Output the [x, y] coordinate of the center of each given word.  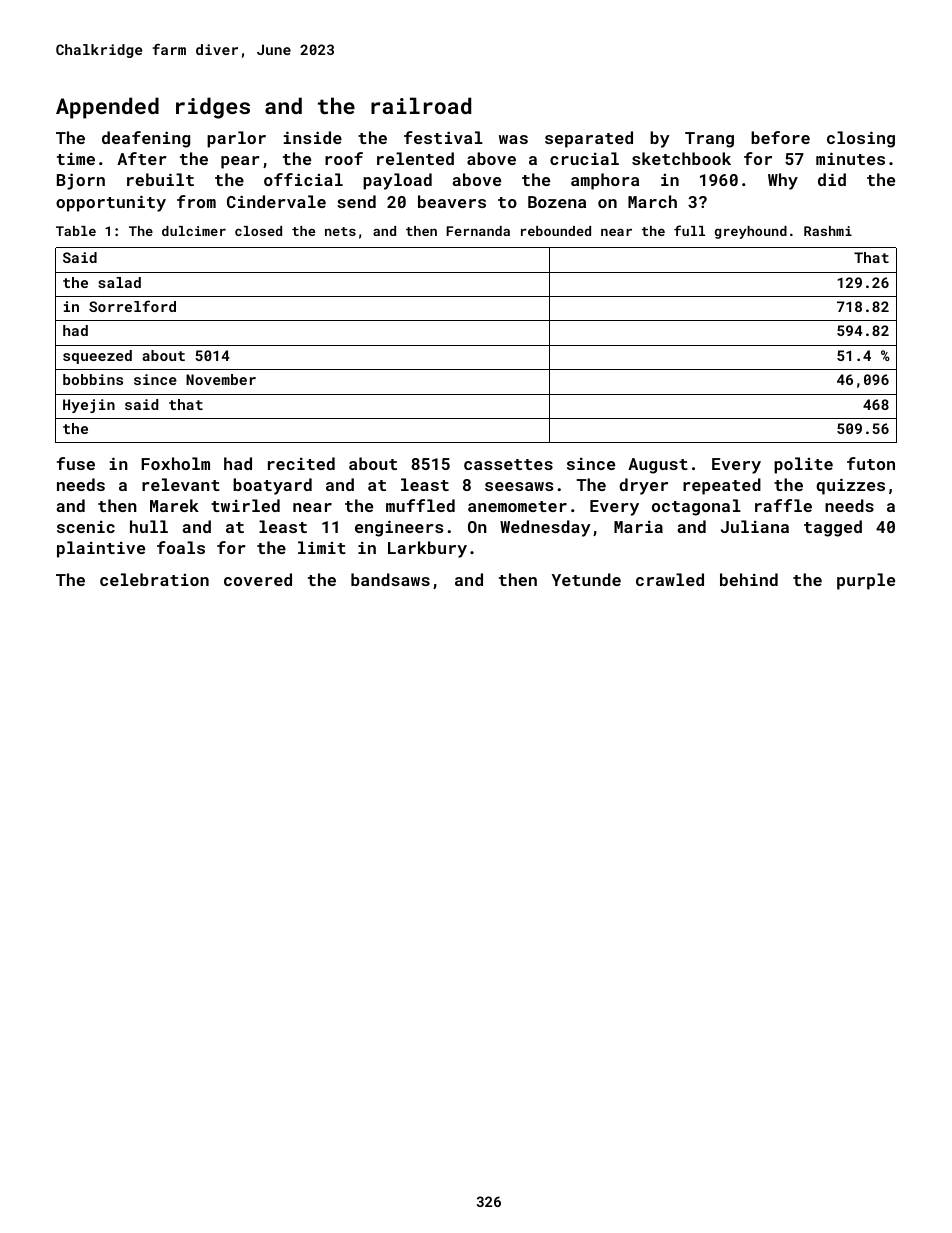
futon [871, 463]
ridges [213, 108]
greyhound [751, 232]
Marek [174, 505]
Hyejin [89, 406]
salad [119, 282]
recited [301, 463]
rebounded [556, 231]
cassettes [508, 464]
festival [443, 137]
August [658, 466]
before [780, 137]
